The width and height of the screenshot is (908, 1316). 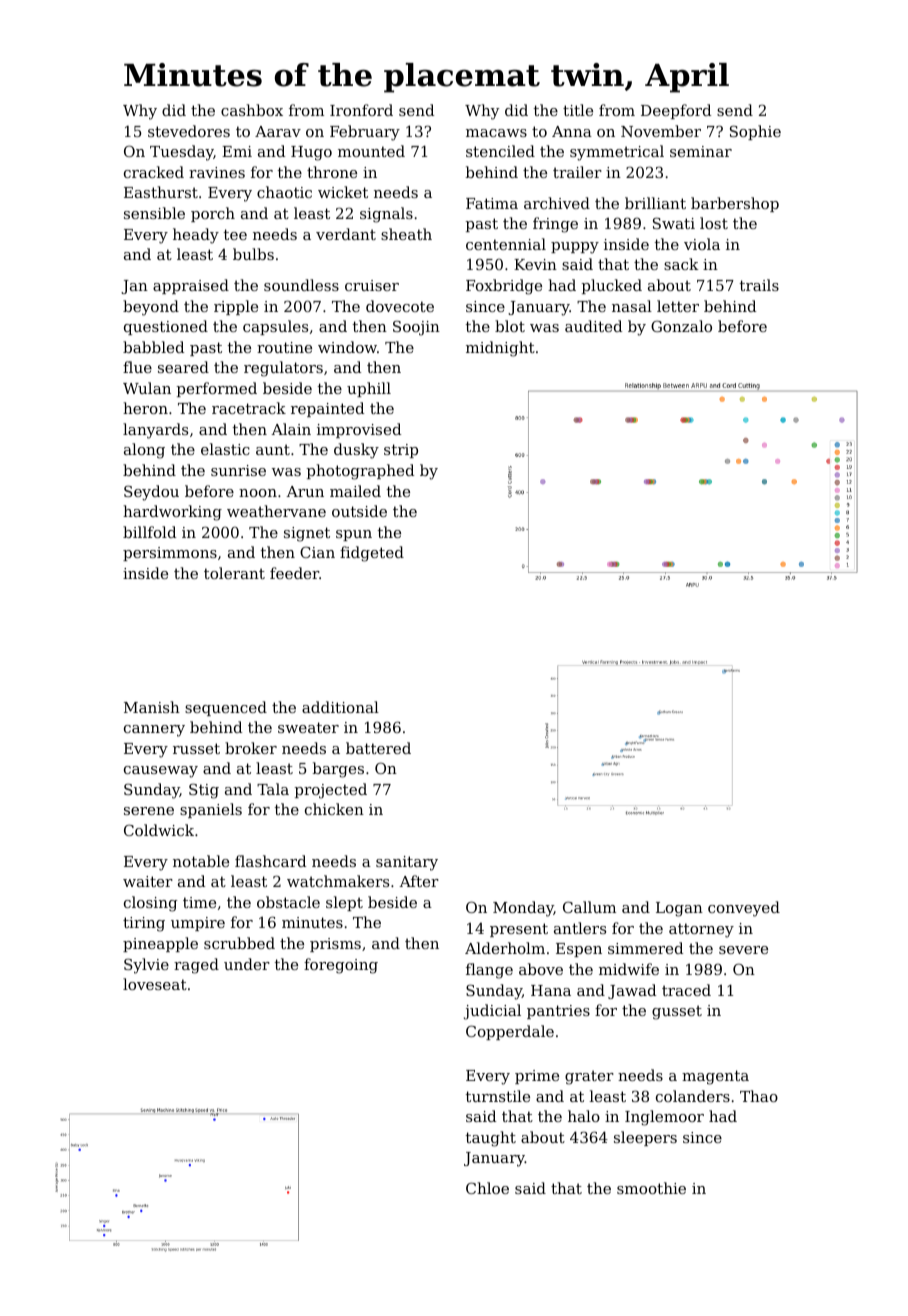 What do you see at coordinates (252, 110) in the screenshot?
I see `cashbox` at bounding box center [252, 110].
